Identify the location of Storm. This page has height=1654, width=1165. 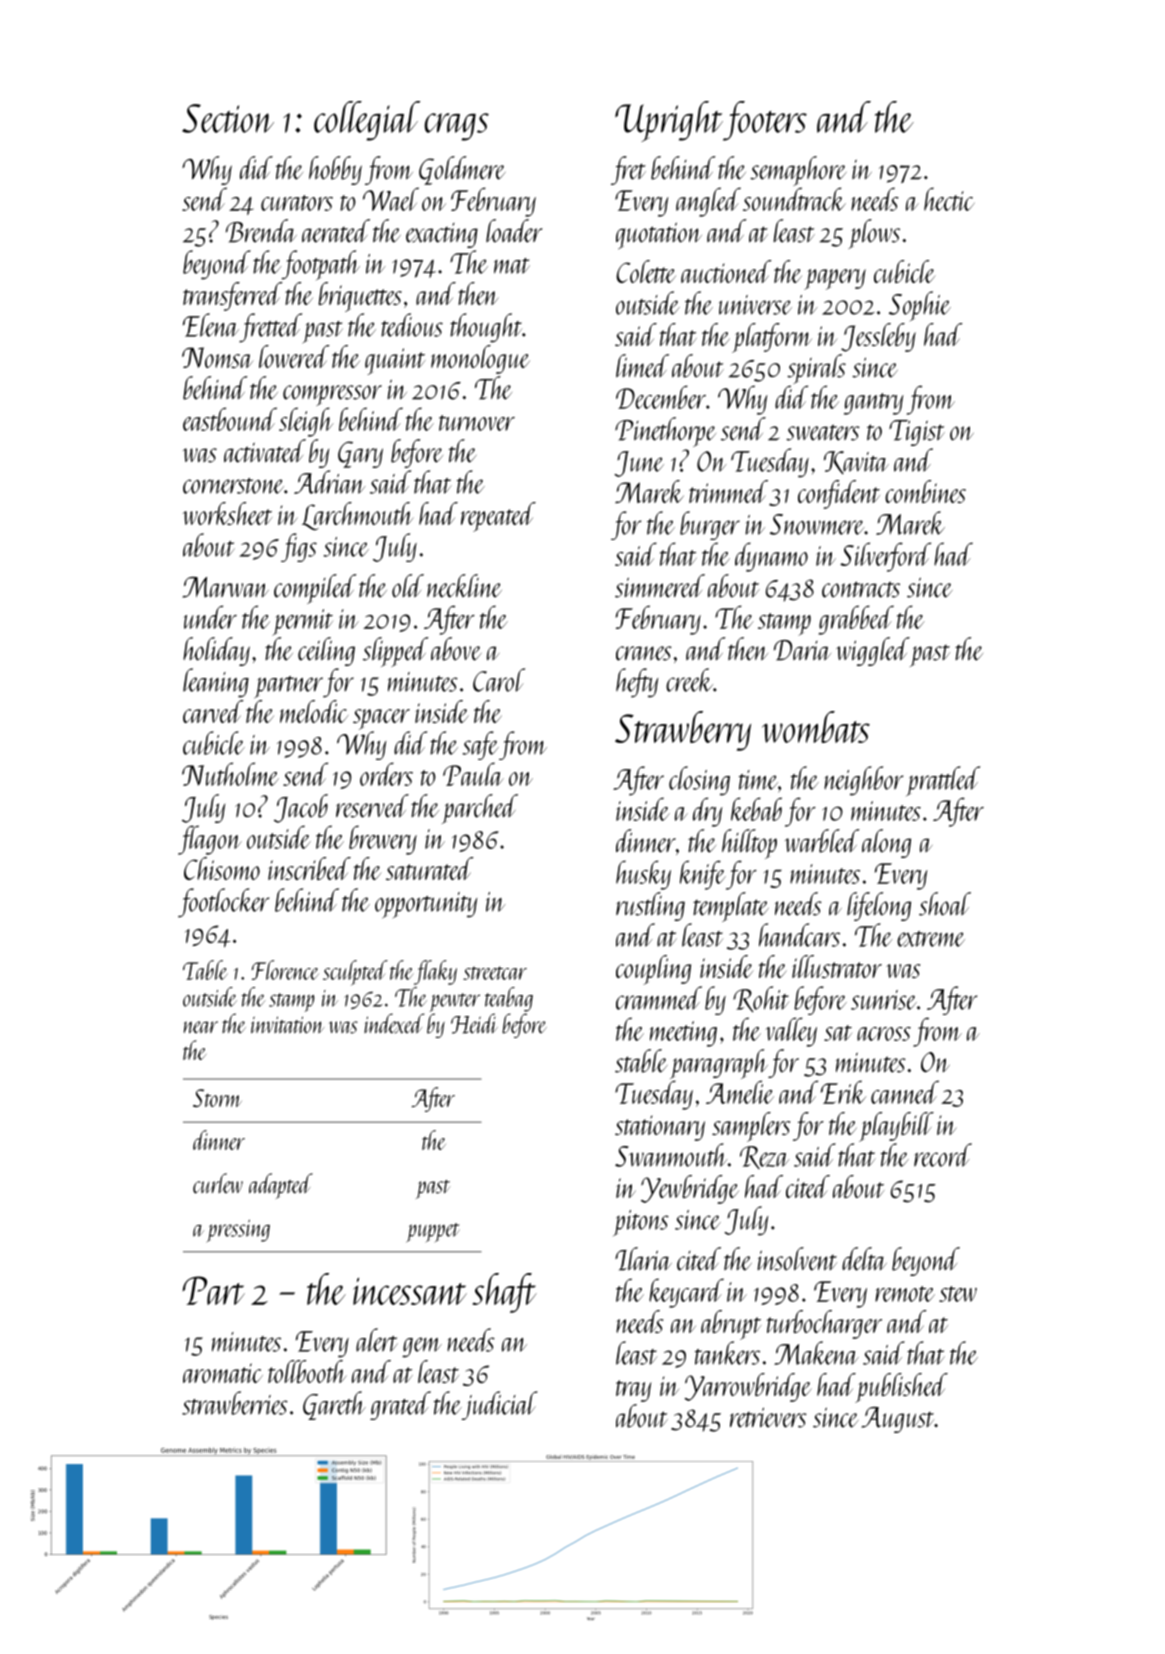
(217, 1098).
